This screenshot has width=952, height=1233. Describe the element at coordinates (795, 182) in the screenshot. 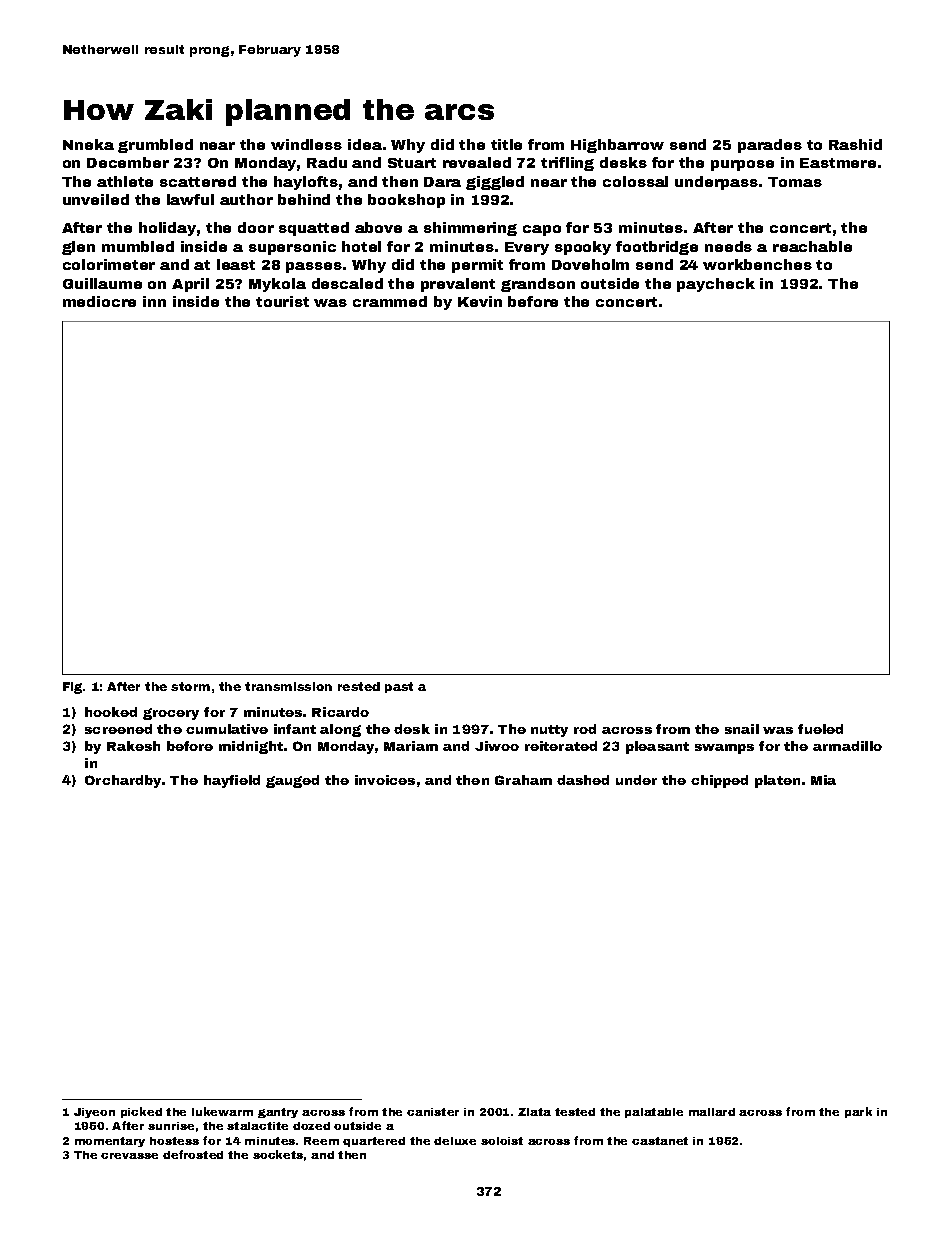

I see `Tomas` at that location.
